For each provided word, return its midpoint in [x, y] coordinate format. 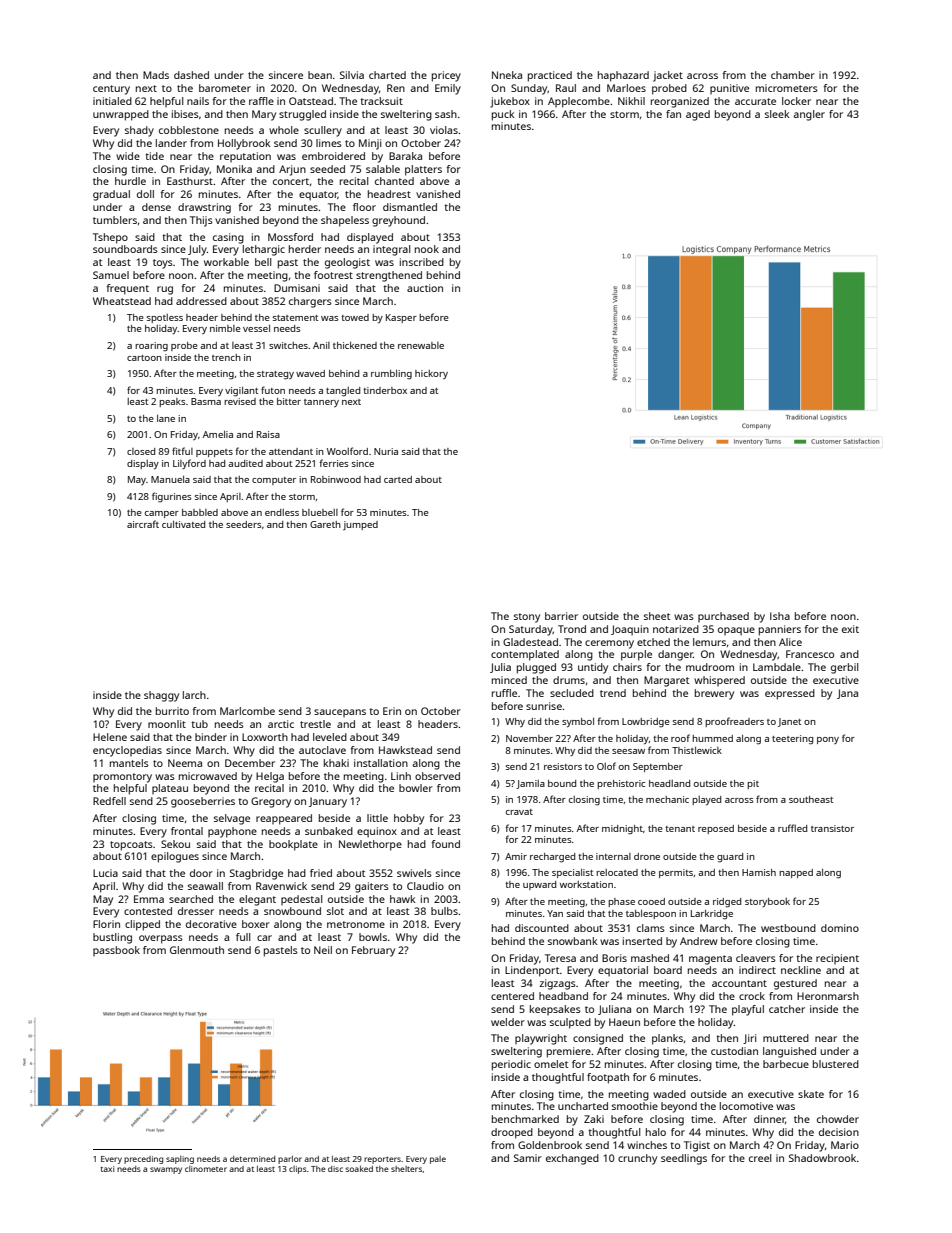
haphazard [623, 76]
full [243, 937]
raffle [261, 101]
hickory [431, 374]
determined [252, 1159]
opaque [736, 631]
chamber [793, 75]
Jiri [749, 1039]
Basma [206, 401]
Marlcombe [247, 711]
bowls [373, 937]
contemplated [525, 655]
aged [698, 115]
